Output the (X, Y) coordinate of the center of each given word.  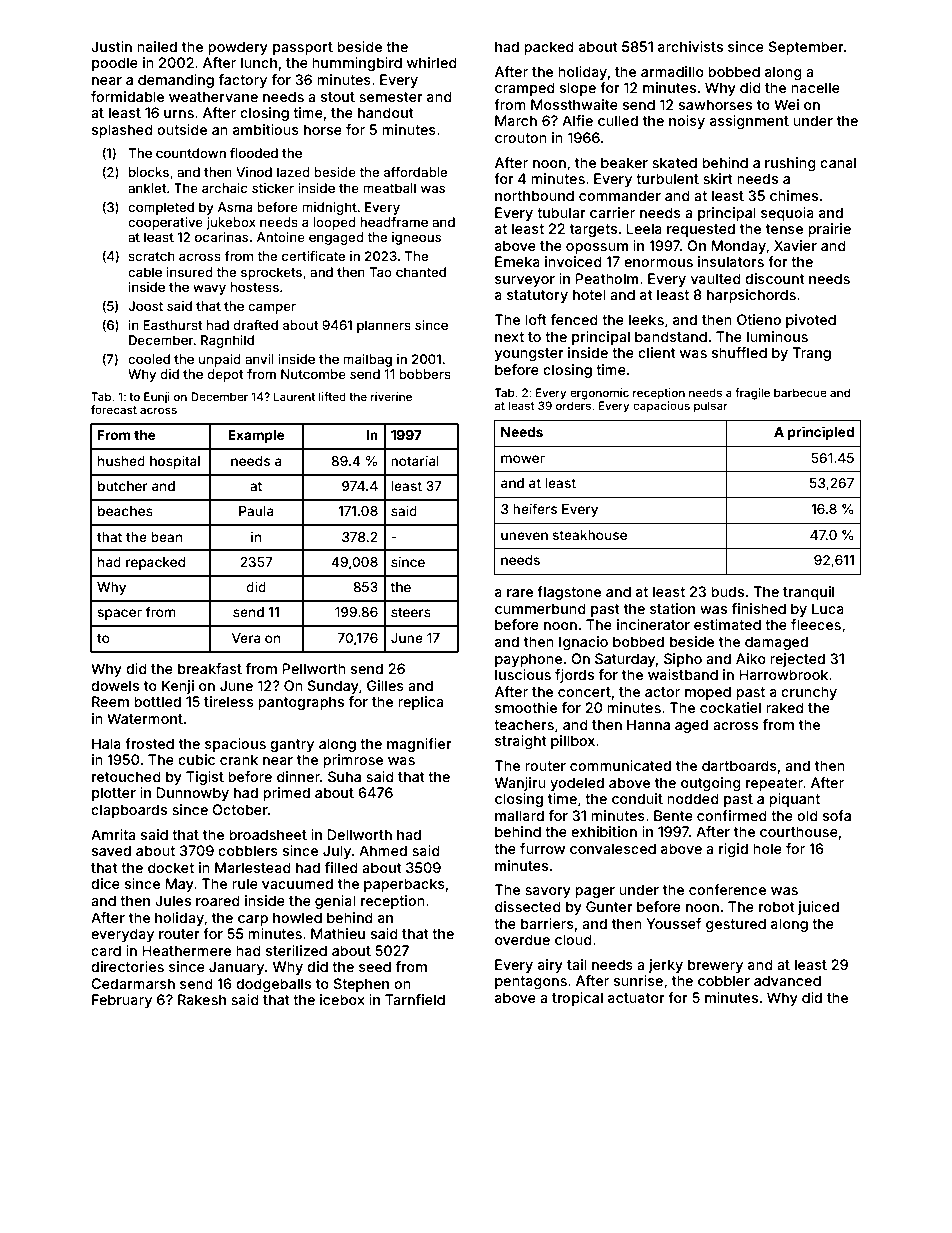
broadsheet (268, 834)
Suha (344, 776)
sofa (837, 815)
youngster (529, 354)
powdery (238, 48)
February (122, 1001)
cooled (149, 359)
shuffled (739, 352)
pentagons (531, 982)
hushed (121, 461)
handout (386, 112)
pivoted (811, 321)
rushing (790, 164)
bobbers (425, 374)
